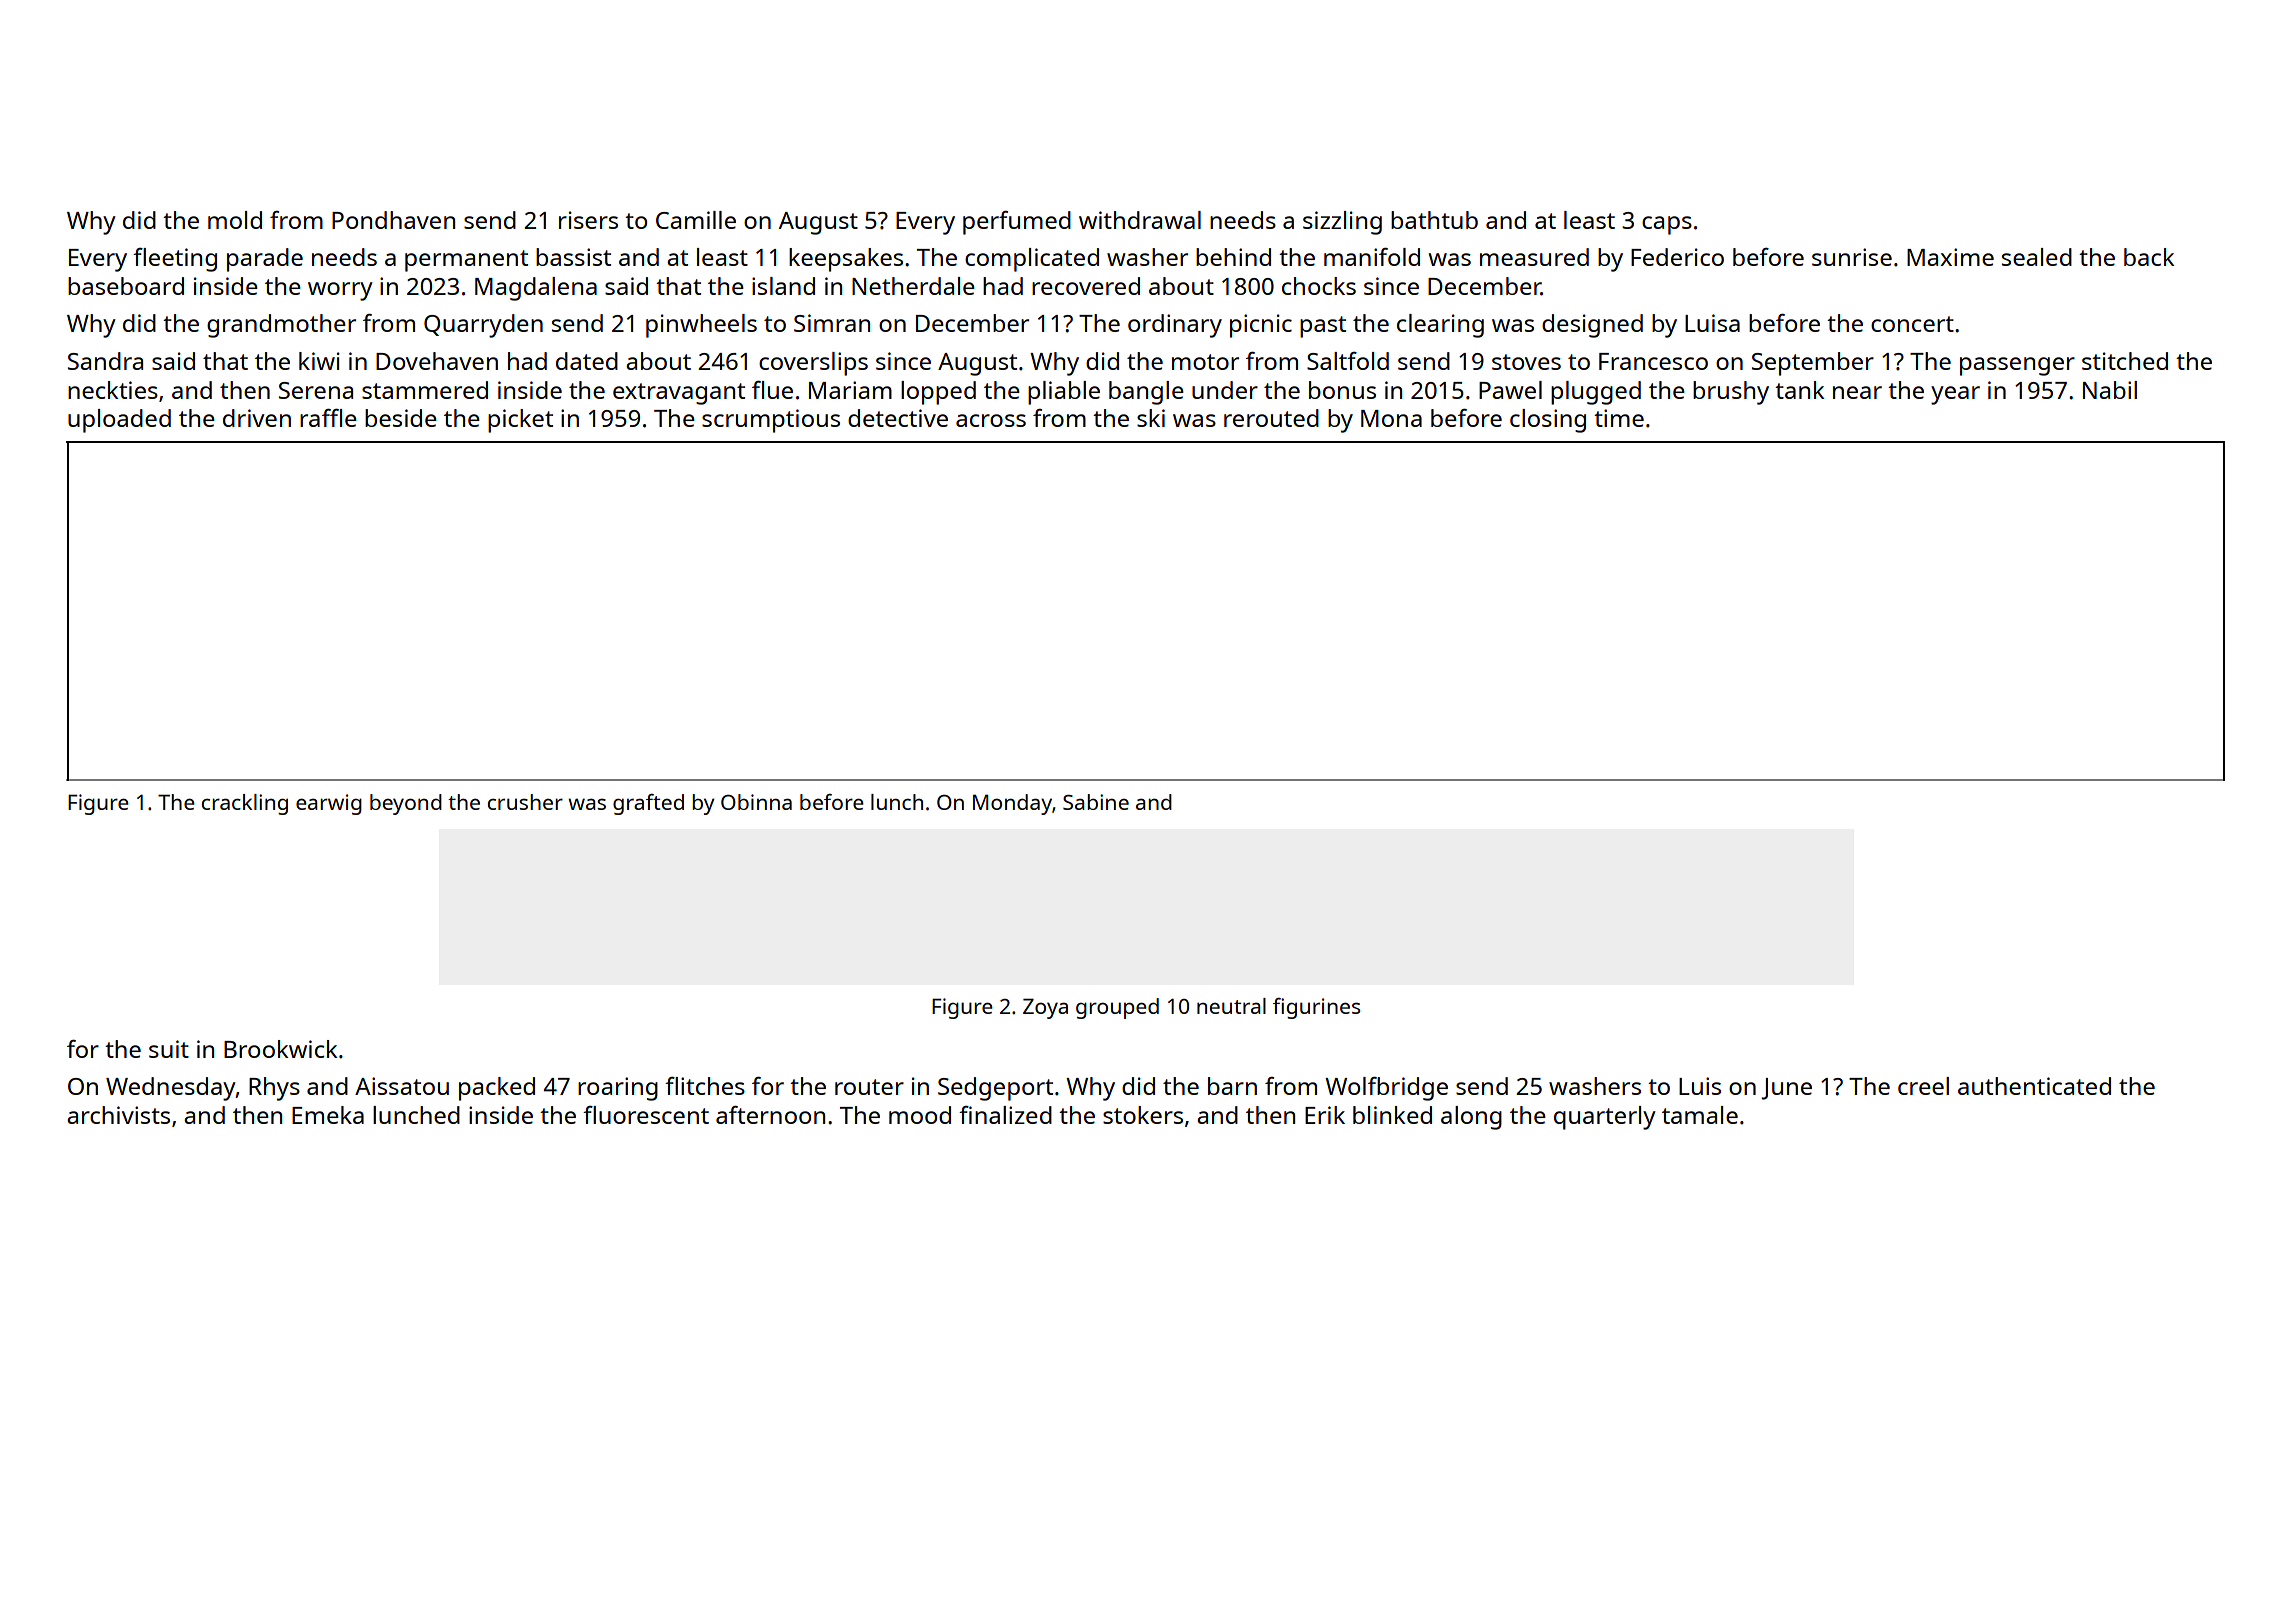  I want to click on Zoya, so click(1045, 1008).
